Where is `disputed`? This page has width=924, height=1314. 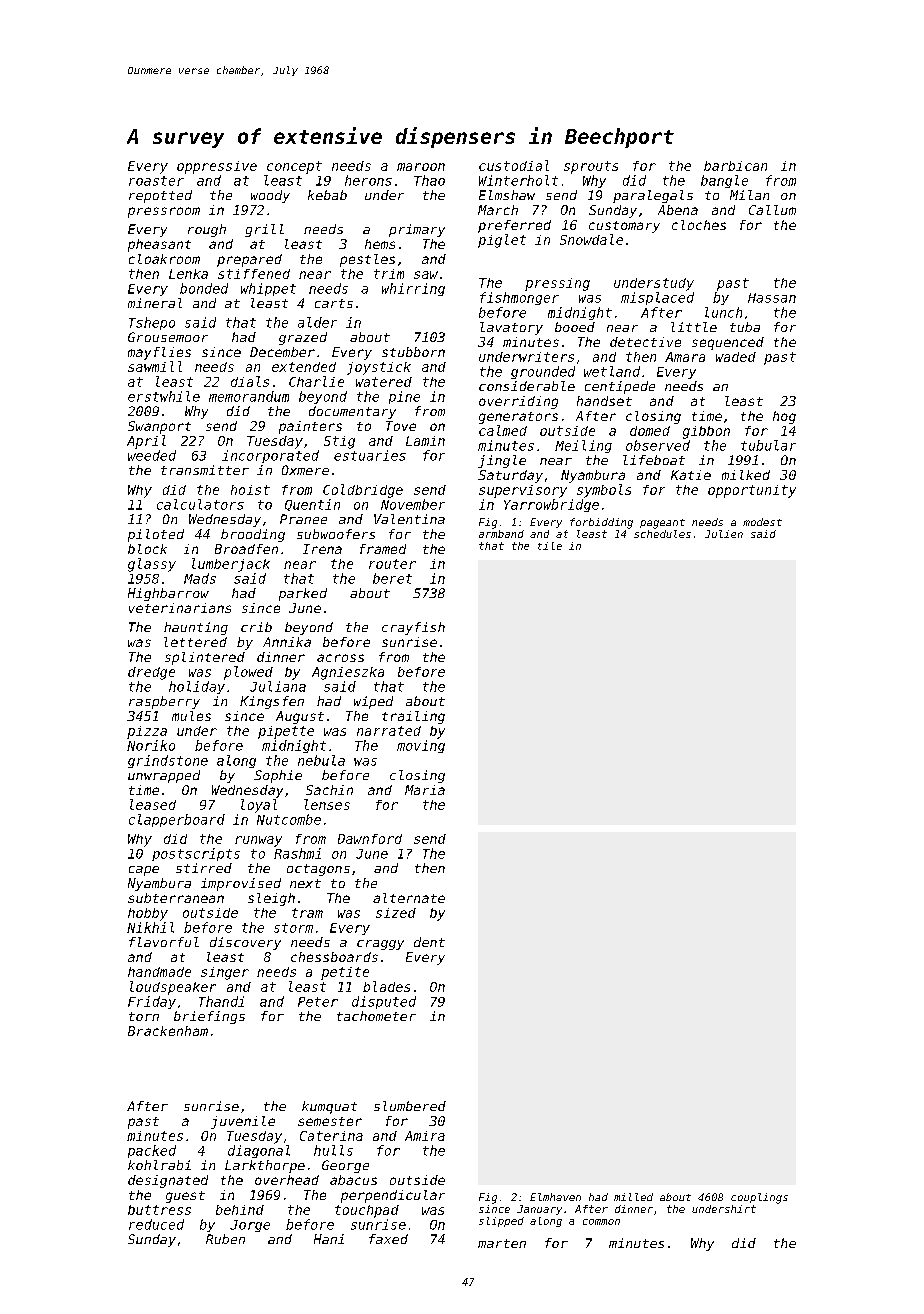
disputed is located at coordinates (384, 1002).
